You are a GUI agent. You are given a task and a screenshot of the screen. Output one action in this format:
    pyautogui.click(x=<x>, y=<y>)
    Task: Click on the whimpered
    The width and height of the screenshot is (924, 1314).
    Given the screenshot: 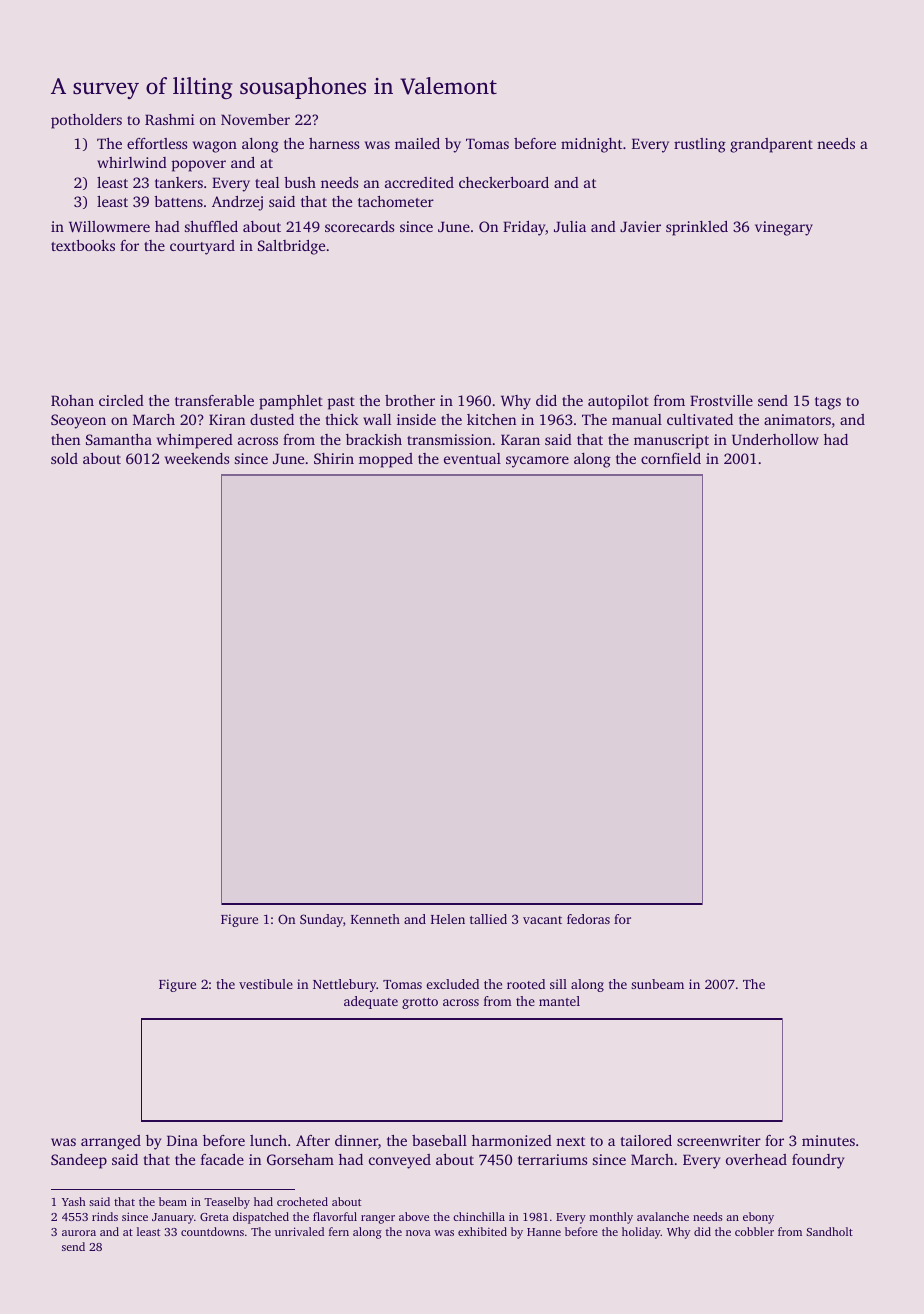 What is the action you would take?
    pyautogui.click(x=195, y=441)
